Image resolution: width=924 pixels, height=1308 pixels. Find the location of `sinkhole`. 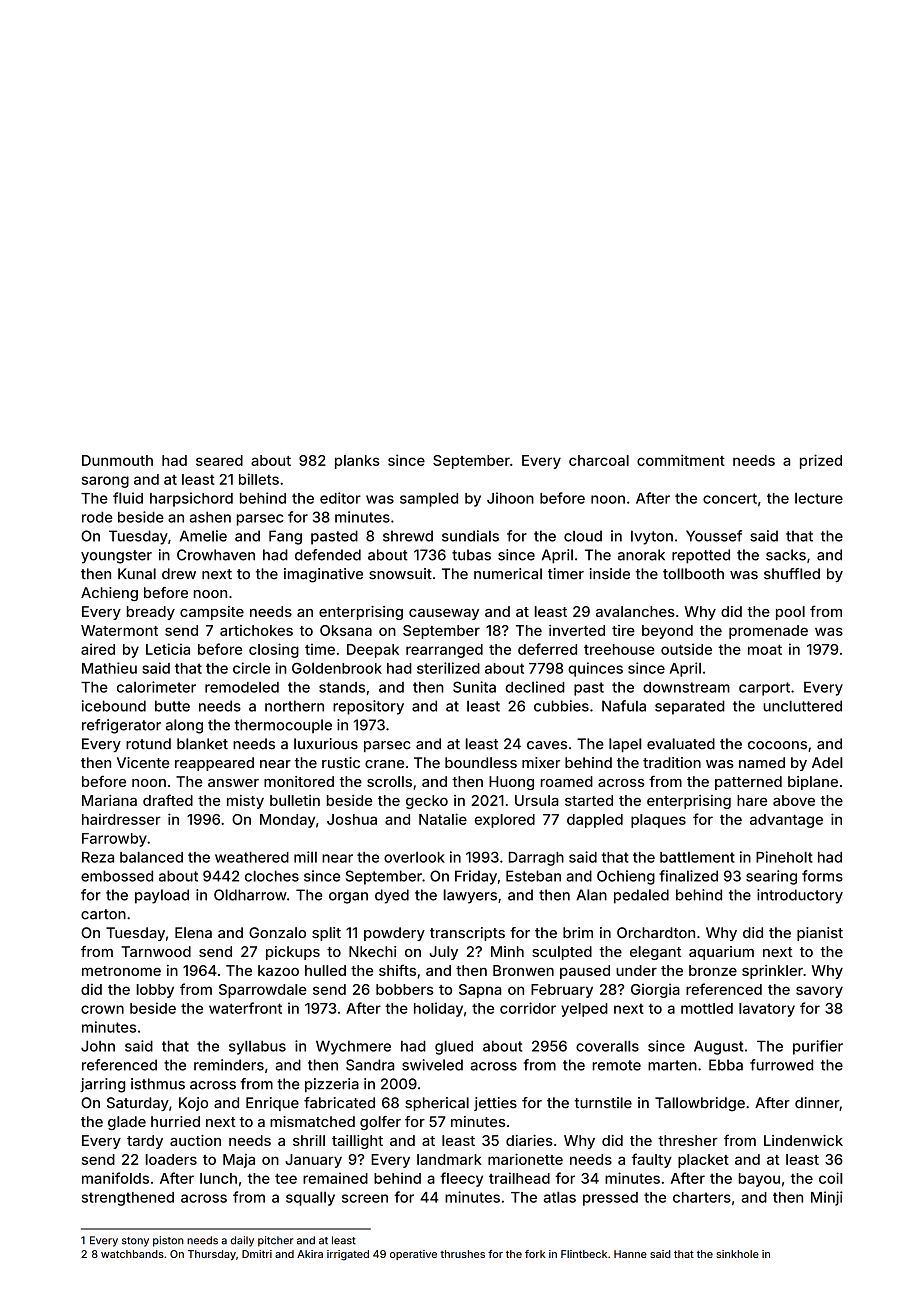

sinkhole is located at coordinates (737, 1254).
